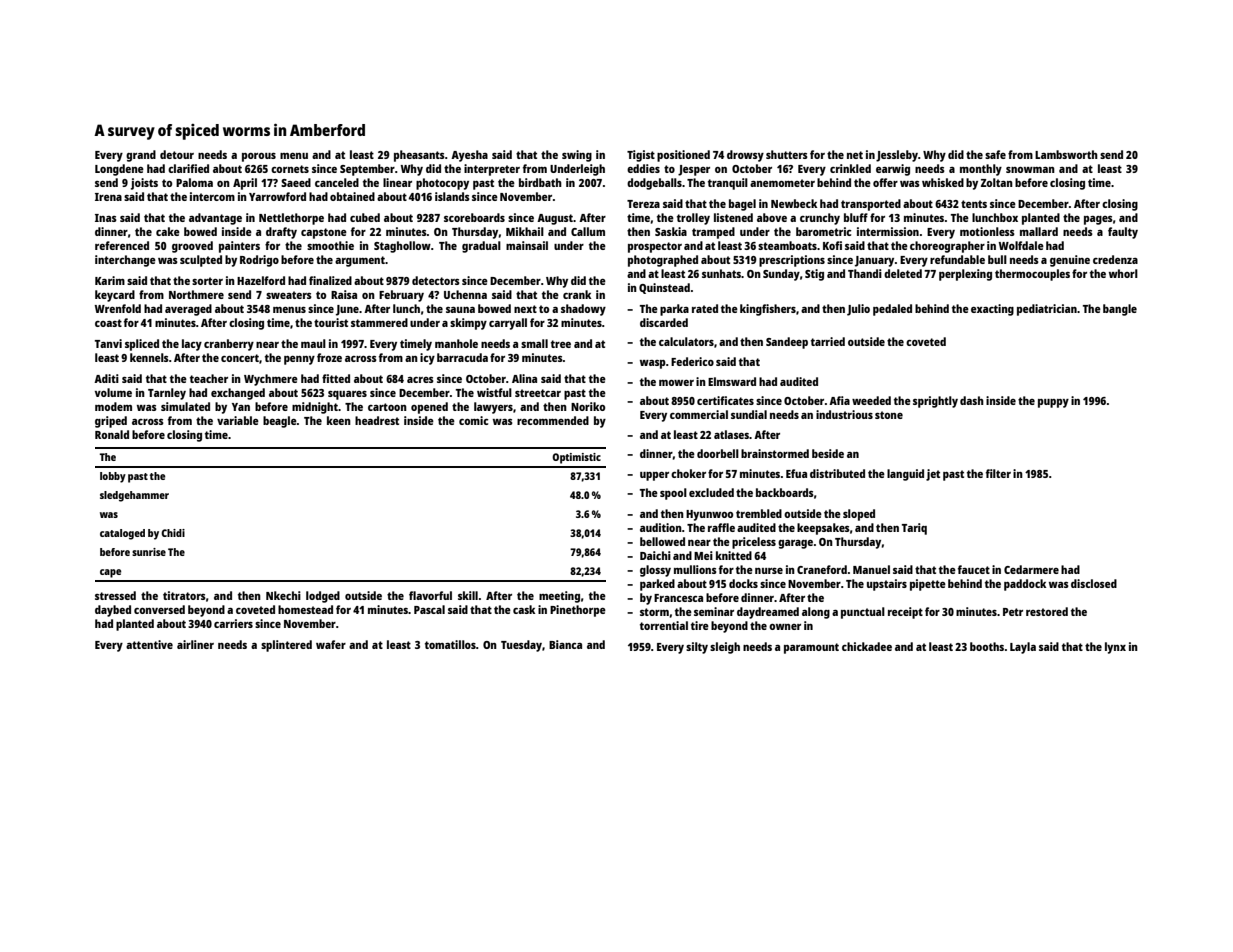  I want to click on concert, so click(240, 358).
